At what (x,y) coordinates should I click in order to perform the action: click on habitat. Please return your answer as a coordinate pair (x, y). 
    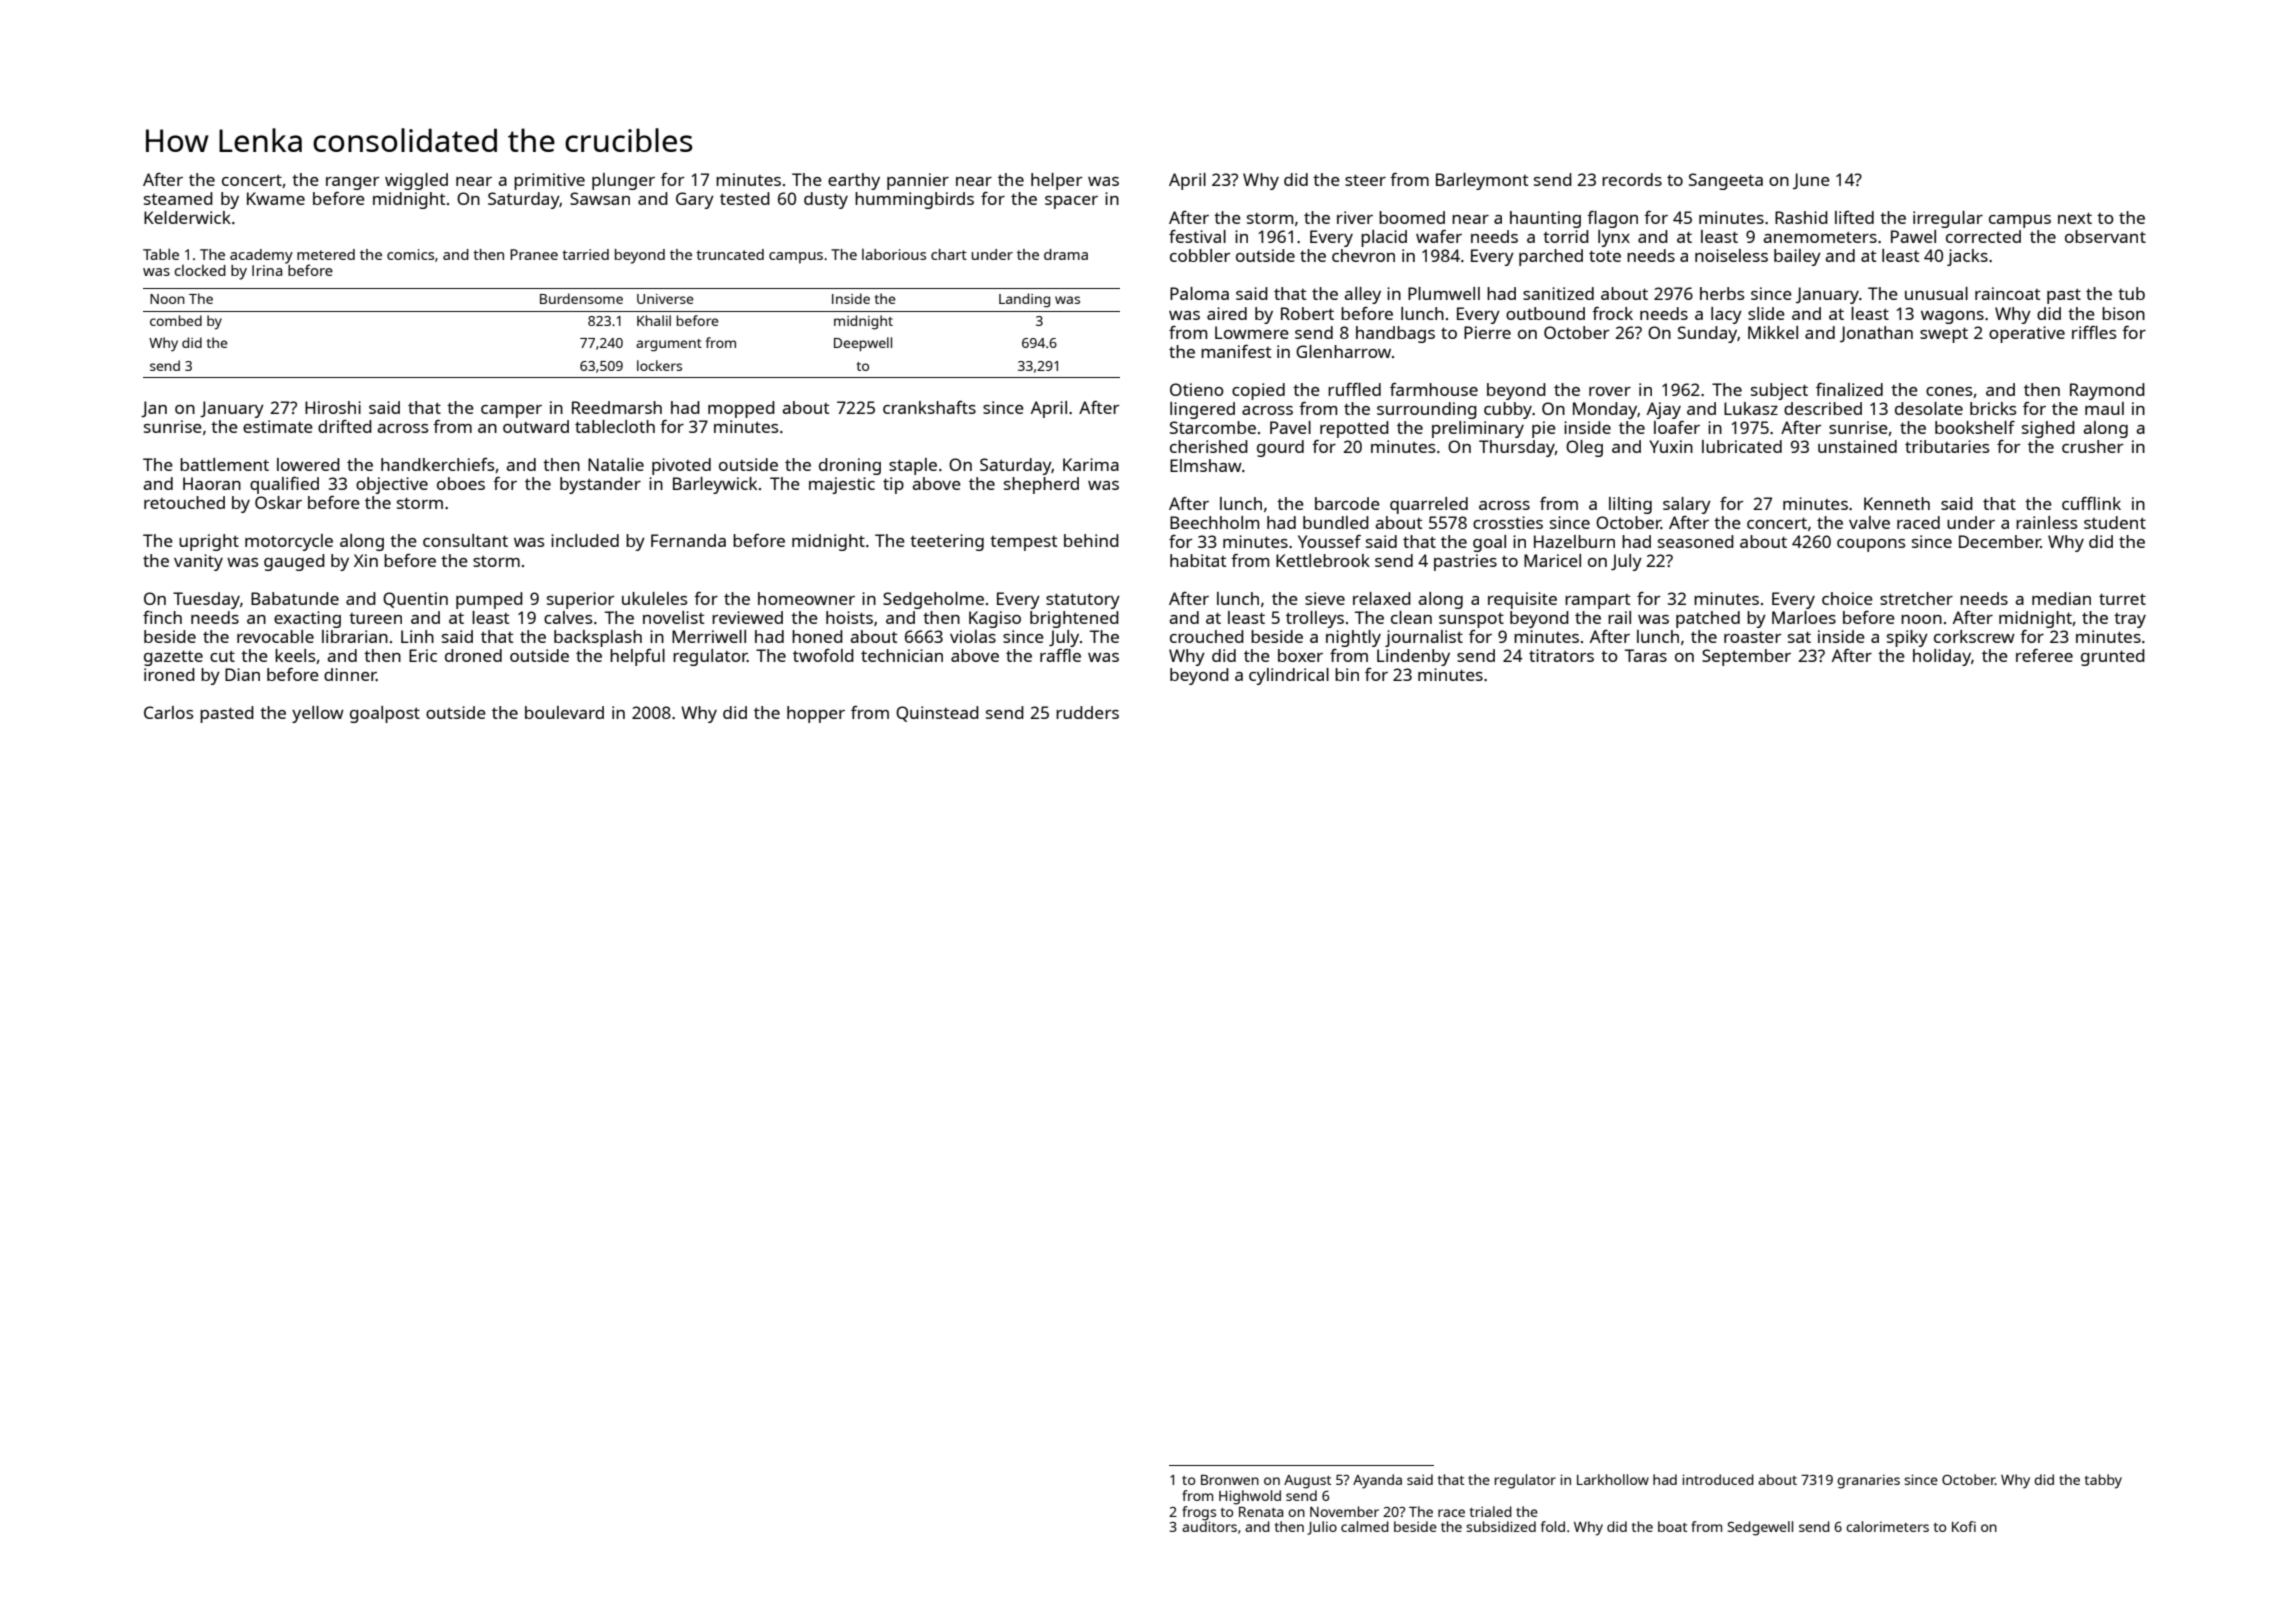
    Looking at the image, I should click on (1198, 560).
